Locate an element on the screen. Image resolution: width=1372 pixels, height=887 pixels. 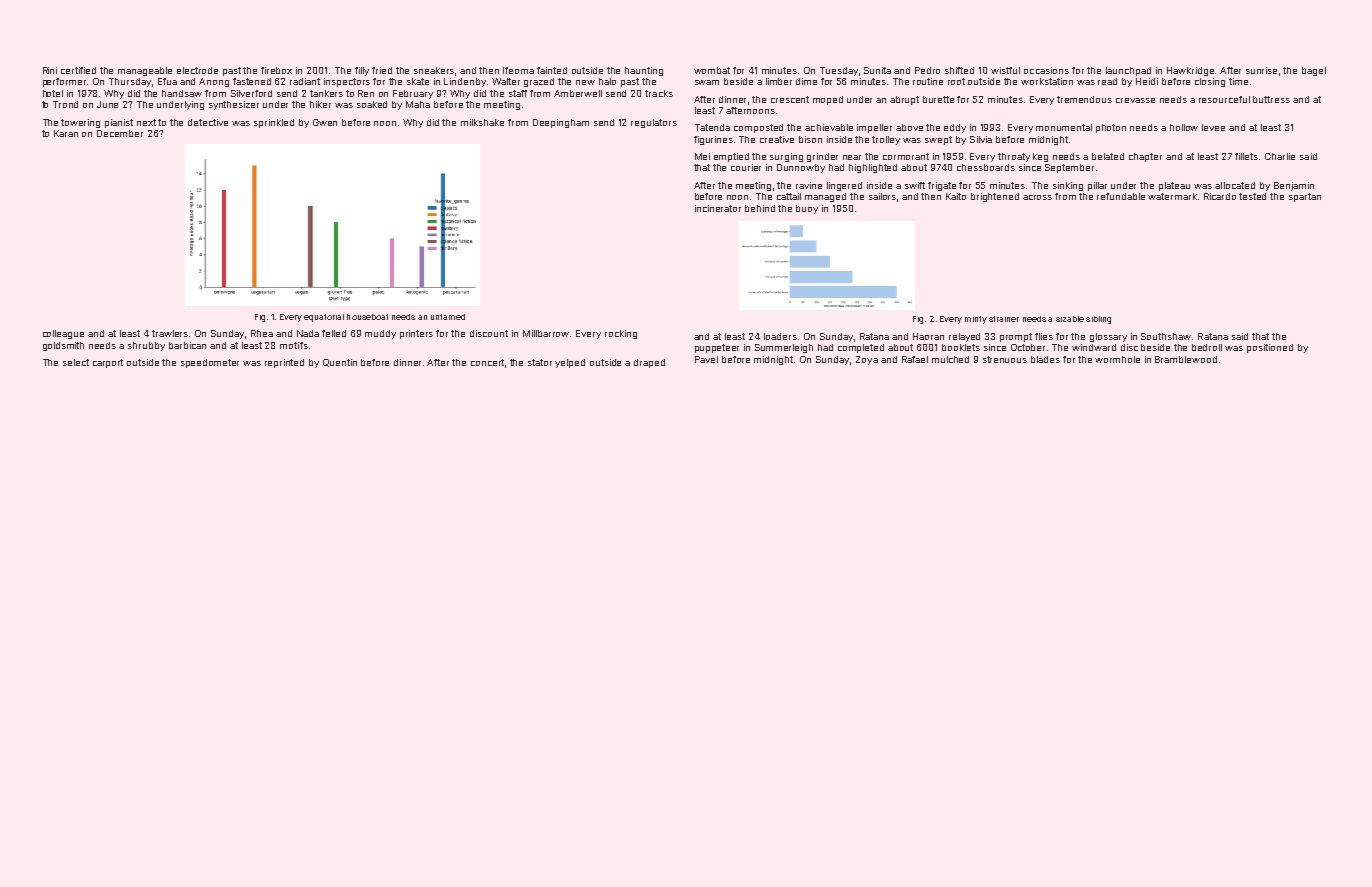
Trond is located at coordinates (65, 104).
